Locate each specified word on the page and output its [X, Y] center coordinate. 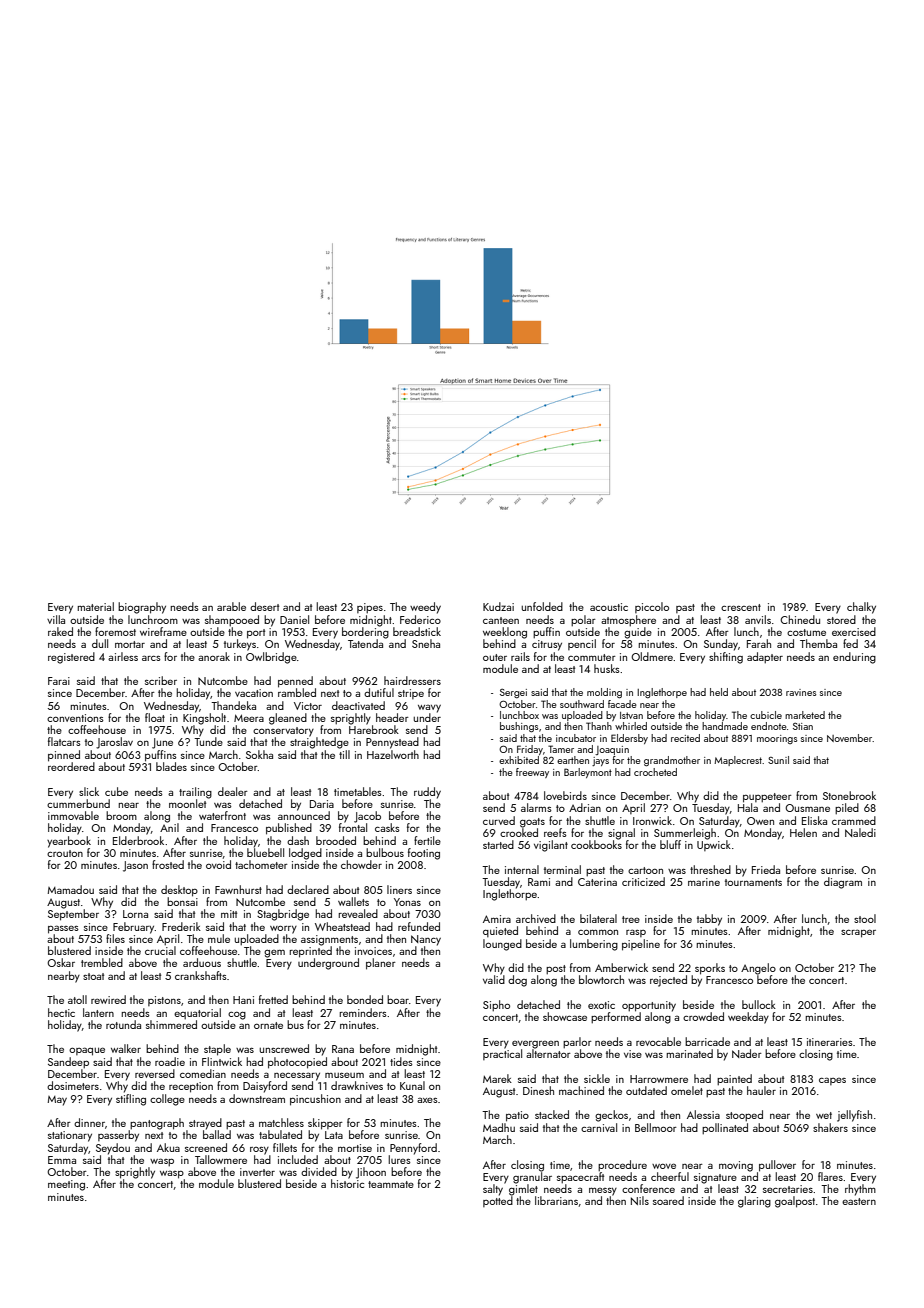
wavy [429, 709]
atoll [77, 999]
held [719, 692]
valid [494, 979]
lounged [502, 945]
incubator [576, 738]
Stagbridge [283, 915]
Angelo [758, 969]
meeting [66, 1185]
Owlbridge [271, 658]
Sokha [259, 754]
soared [668, 1200]
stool [865, 918]
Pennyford [413, 1149]
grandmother [672, 761]
